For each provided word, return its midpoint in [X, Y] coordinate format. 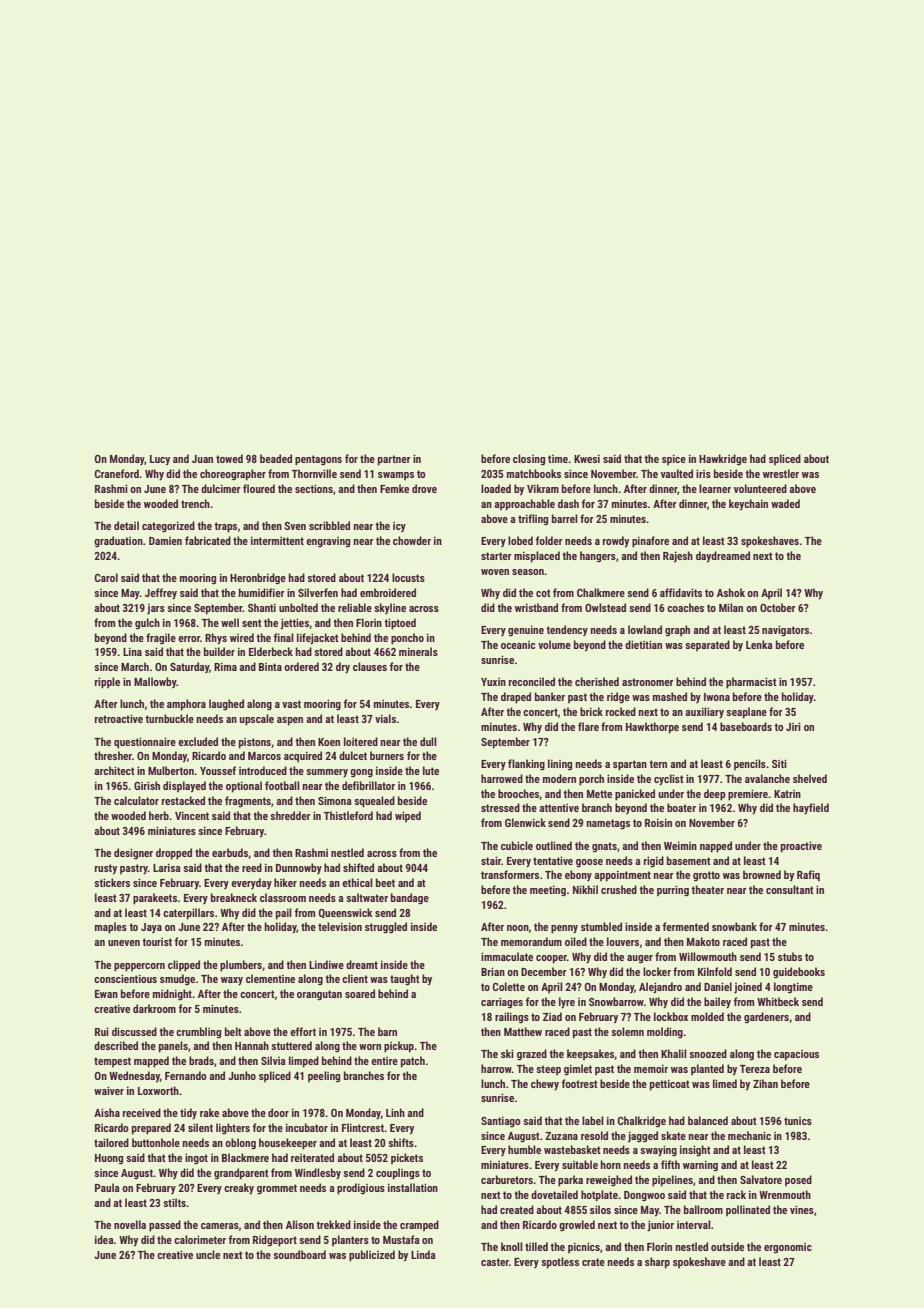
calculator [136, 800]
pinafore [650, 542]
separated [707, 645]
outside [727, 1246]
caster [495, 1262]
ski [507, 1053]
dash [568, 503]
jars [156, 609]
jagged [643, 1137]
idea [104, 1239]
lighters [233, 1128]
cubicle [517, 845]
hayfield [811, 808]
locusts [408, 577]
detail [126, 525]
